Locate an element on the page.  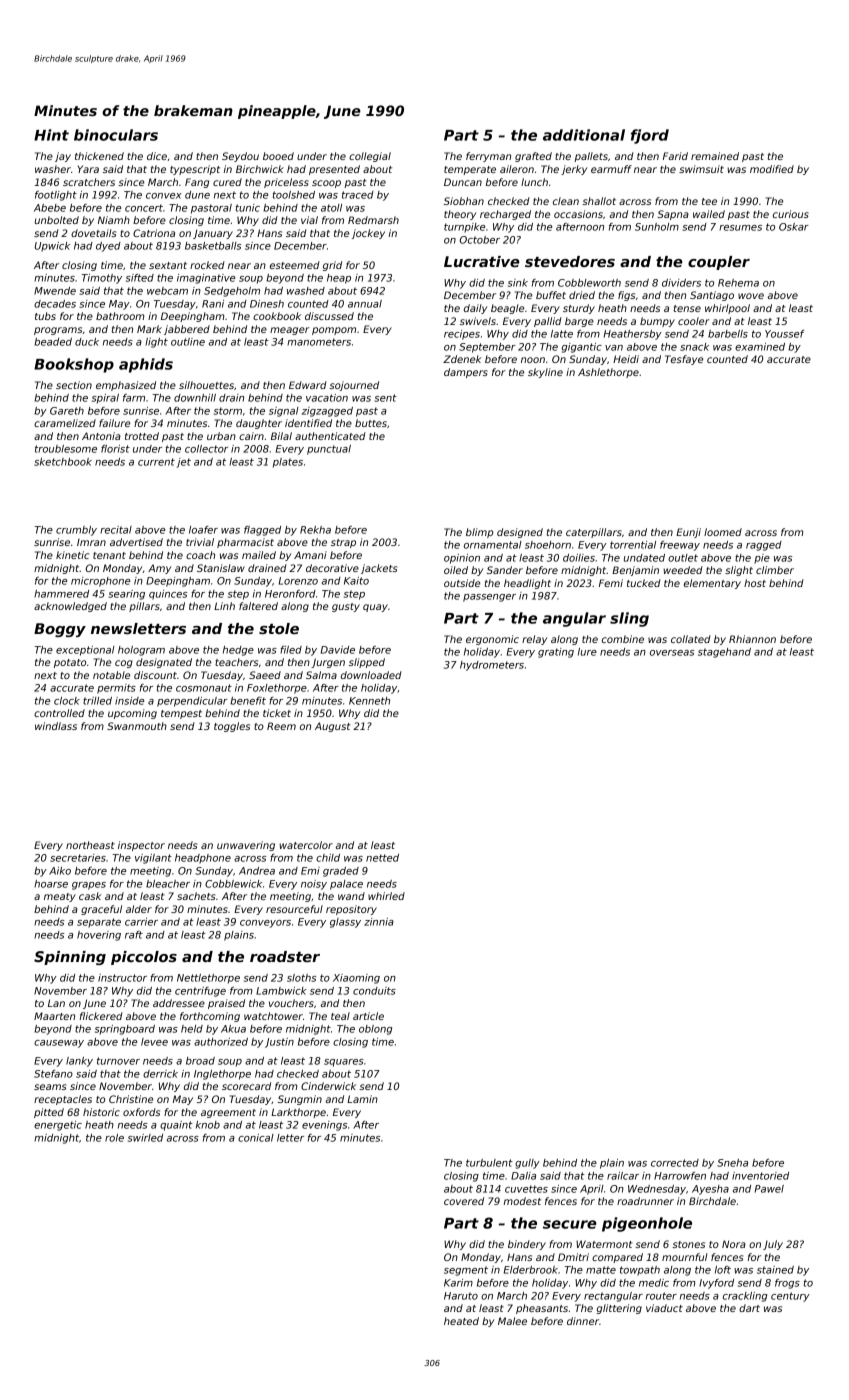
dividers is located at coordinates (681, 283).
